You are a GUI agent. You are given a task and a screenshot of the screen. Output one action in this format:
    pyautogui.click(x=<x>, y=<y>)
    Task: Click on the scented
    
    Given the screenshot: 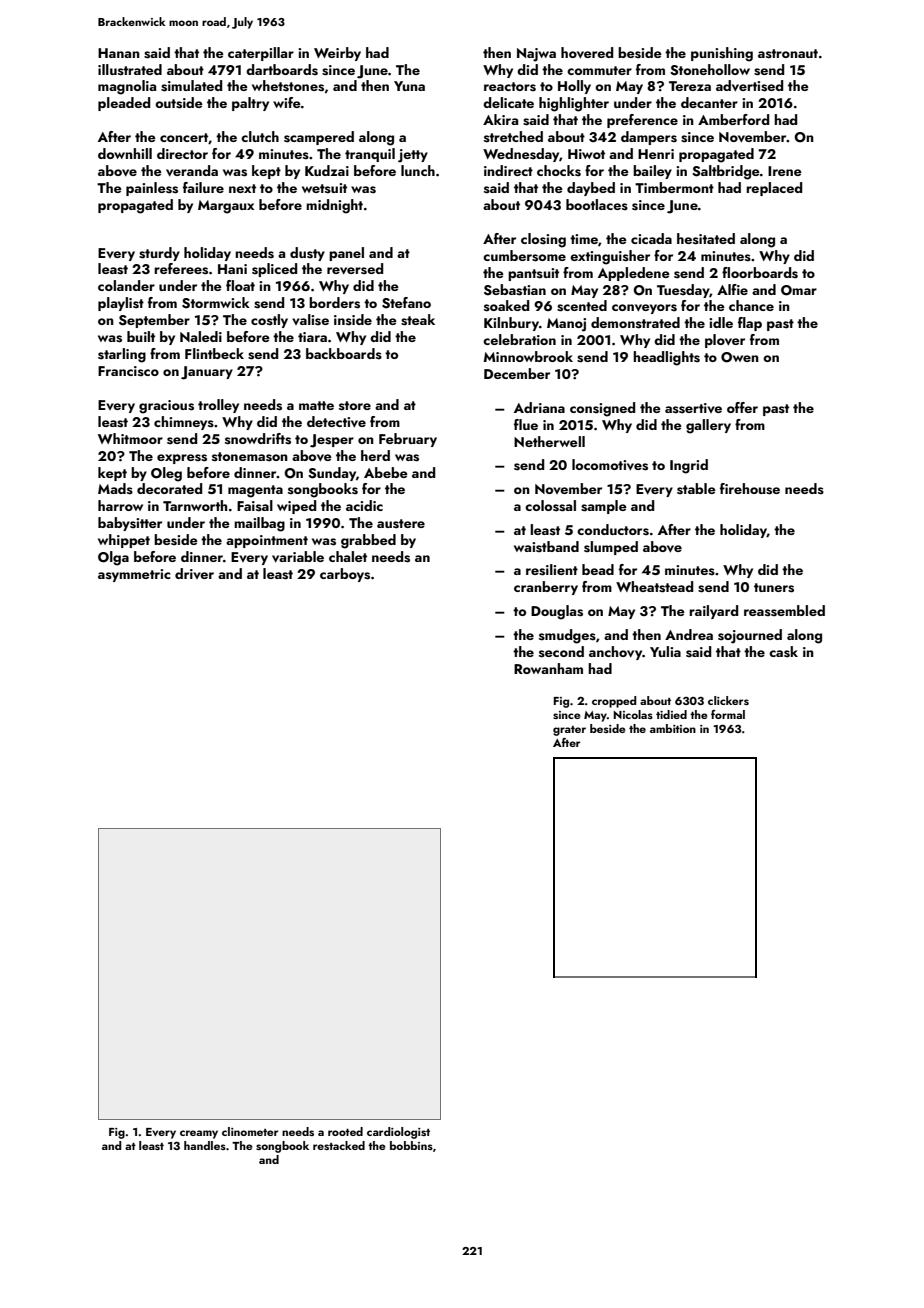 What is the action you would take?
    pyautogui.click(x=582, y=306)
